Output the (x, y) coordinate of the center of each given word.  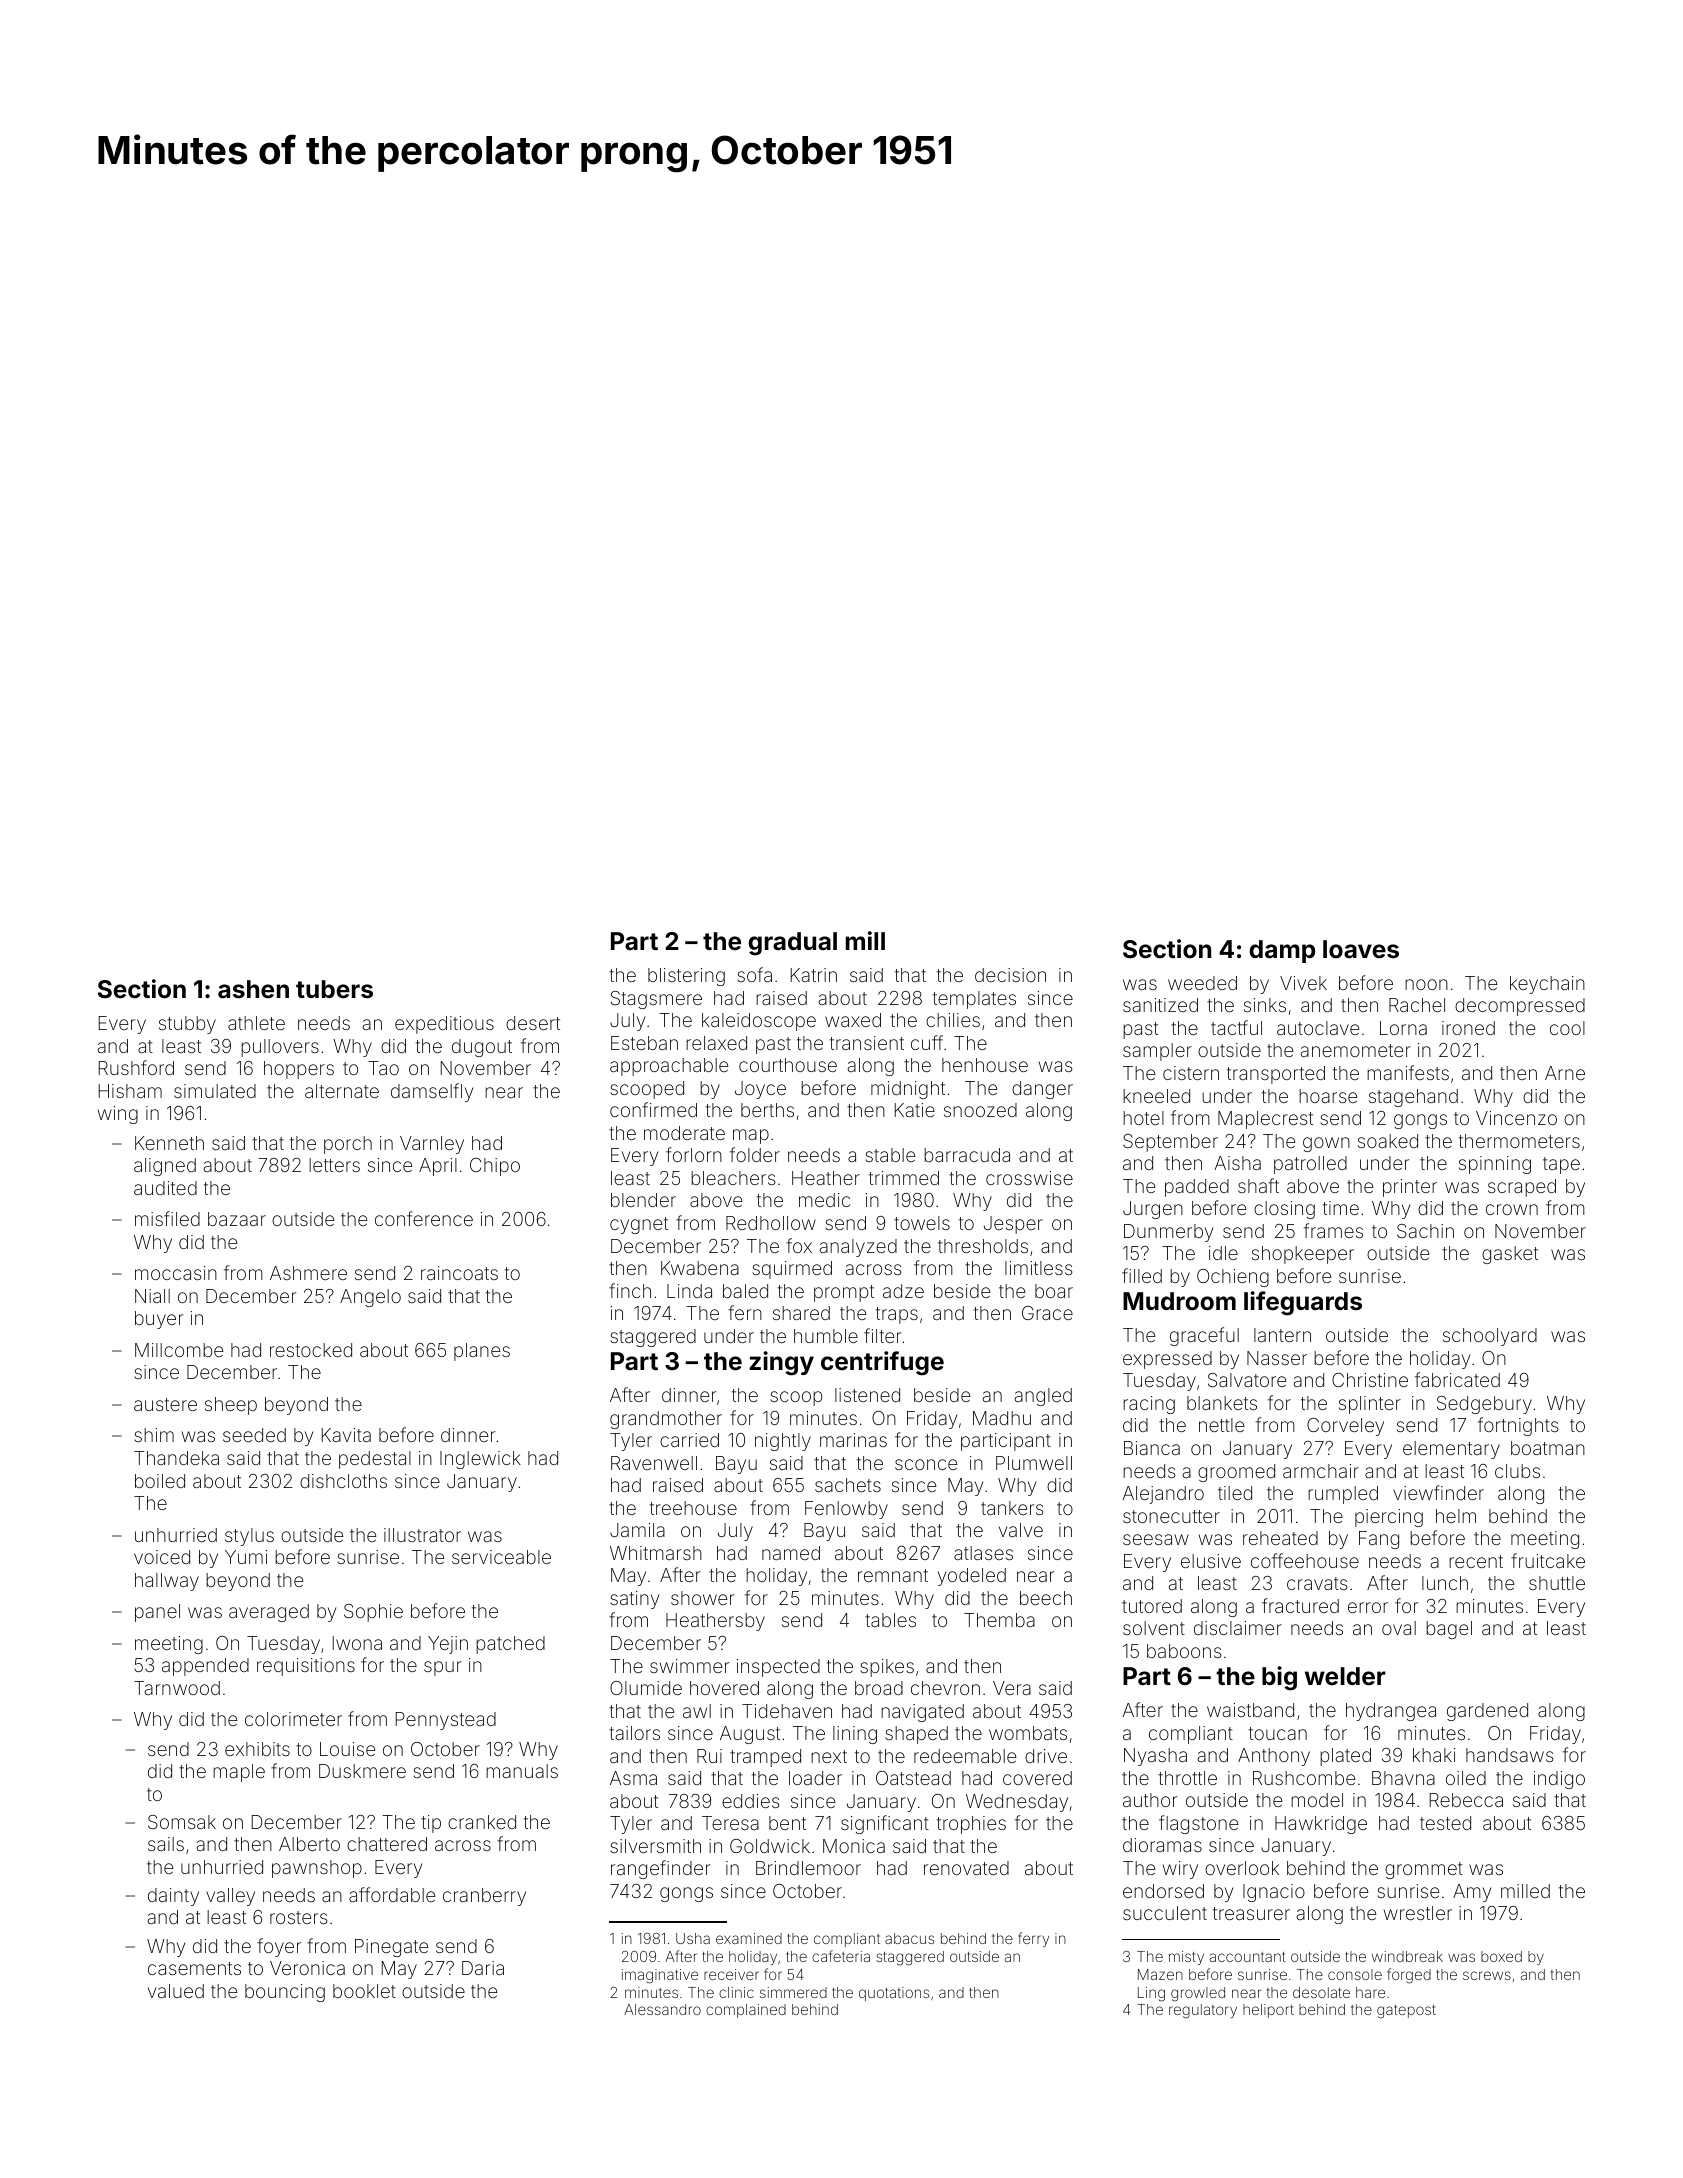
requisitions (306, 1667)
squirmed (792, 1270)
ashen (253, 989)
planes (482, 1352)
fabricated (1457, 1379)
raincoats (459, 1273)
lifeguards (1303, 1303)
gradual (792, 944)
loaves (1361, 949)
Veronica (307, 1968)
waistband (1250, 1710)
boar (1054, 1291)
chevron (945, 1688)
